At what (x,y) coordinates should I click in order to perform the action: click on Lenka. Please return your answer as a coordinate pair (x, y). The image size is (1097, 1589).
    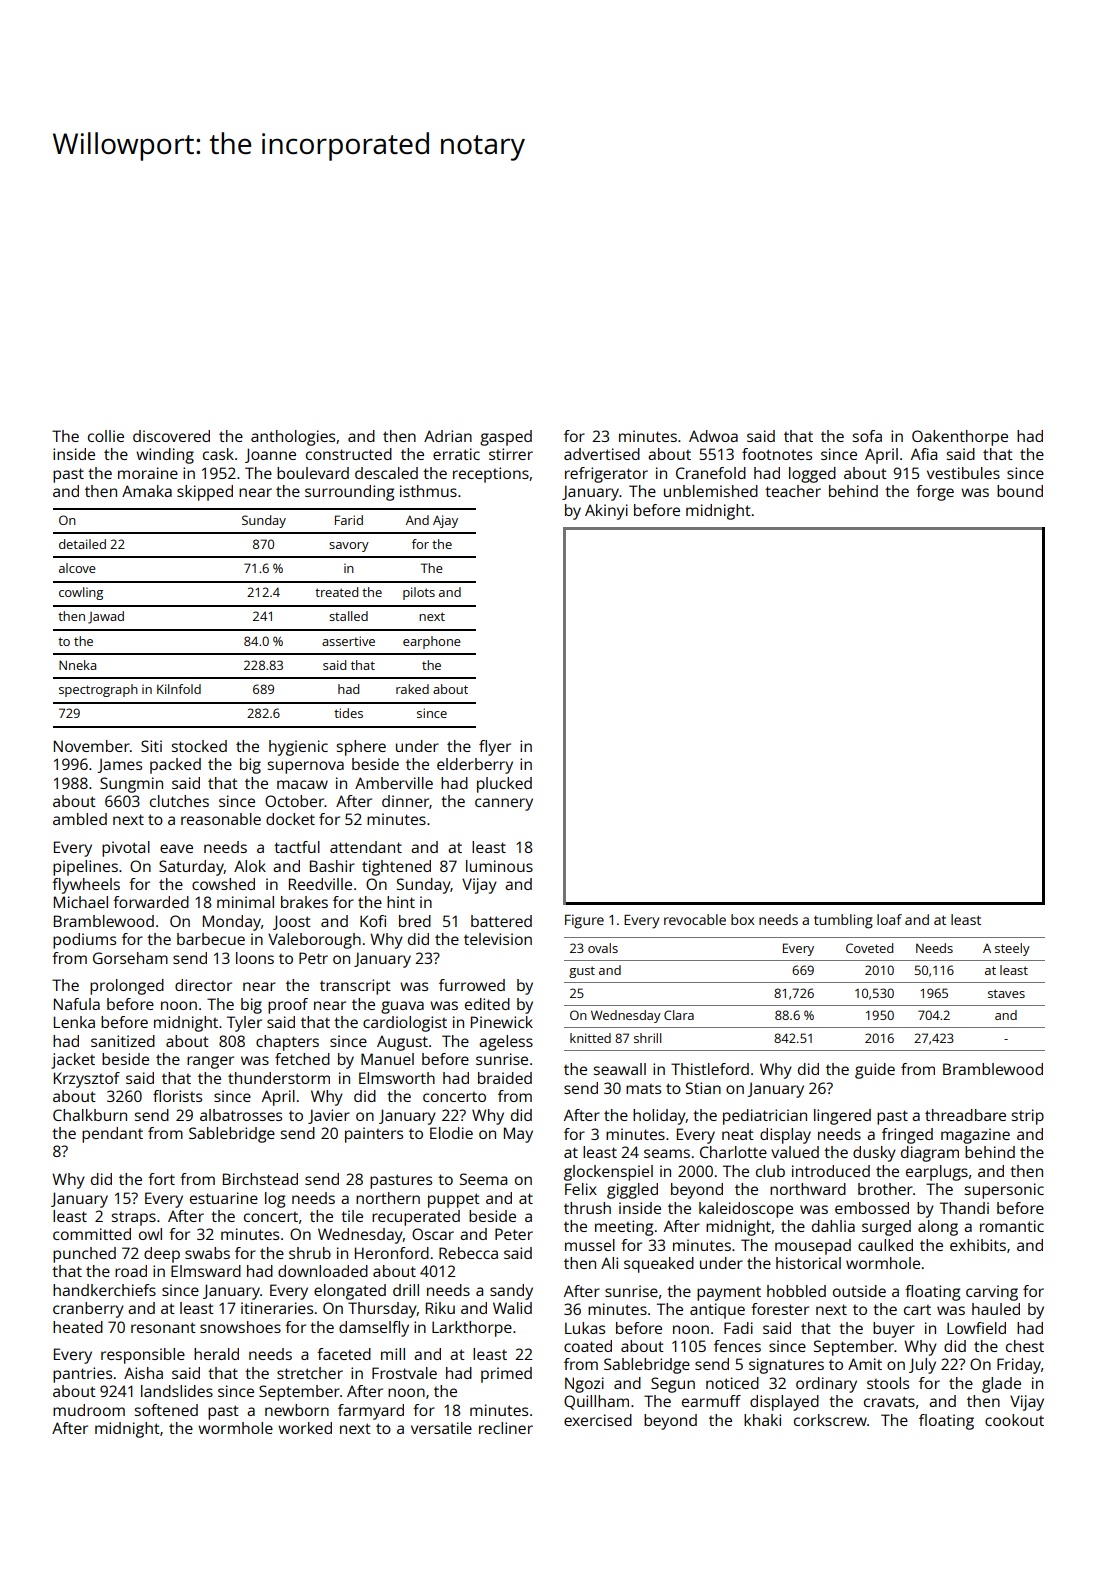
    Looking at the image, I should click on (74, 1022).
